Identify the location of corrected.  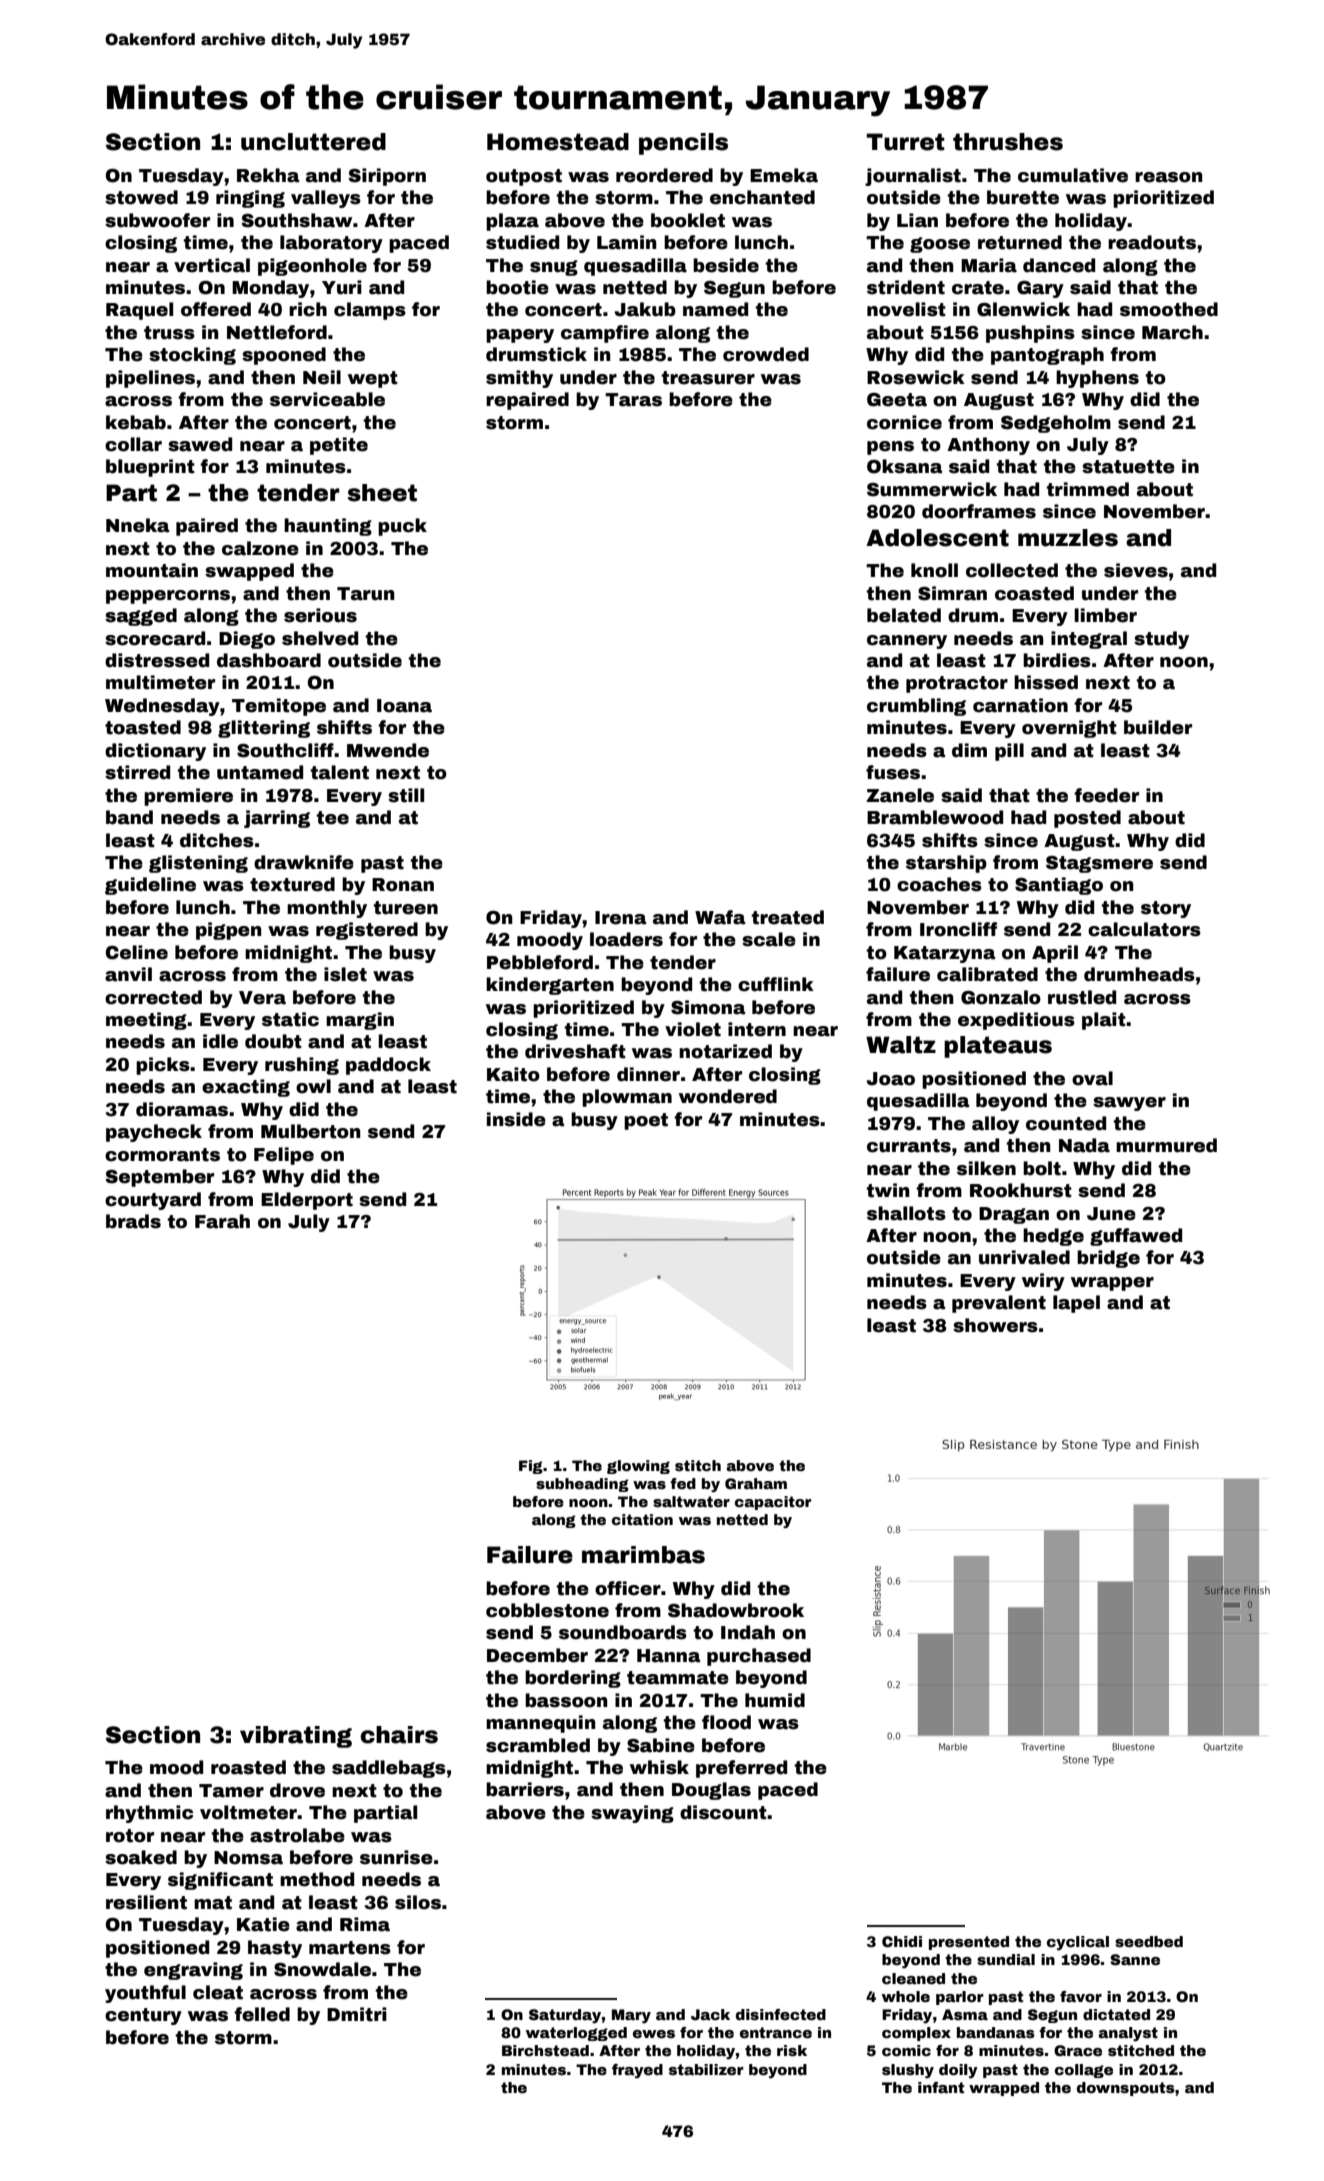
(153, 997).
